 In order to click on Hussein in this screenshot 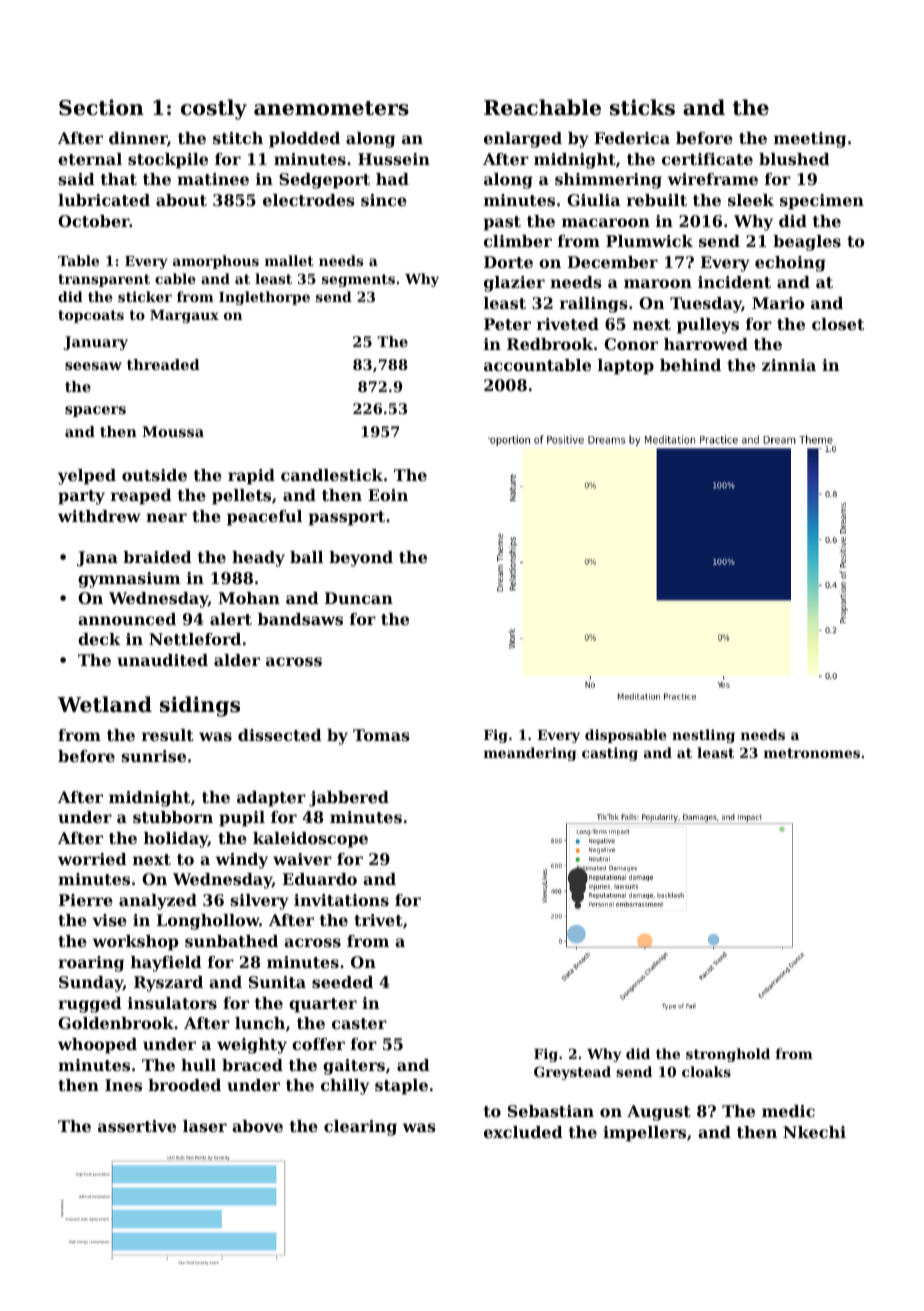, I will do `click(394, 159)`.
